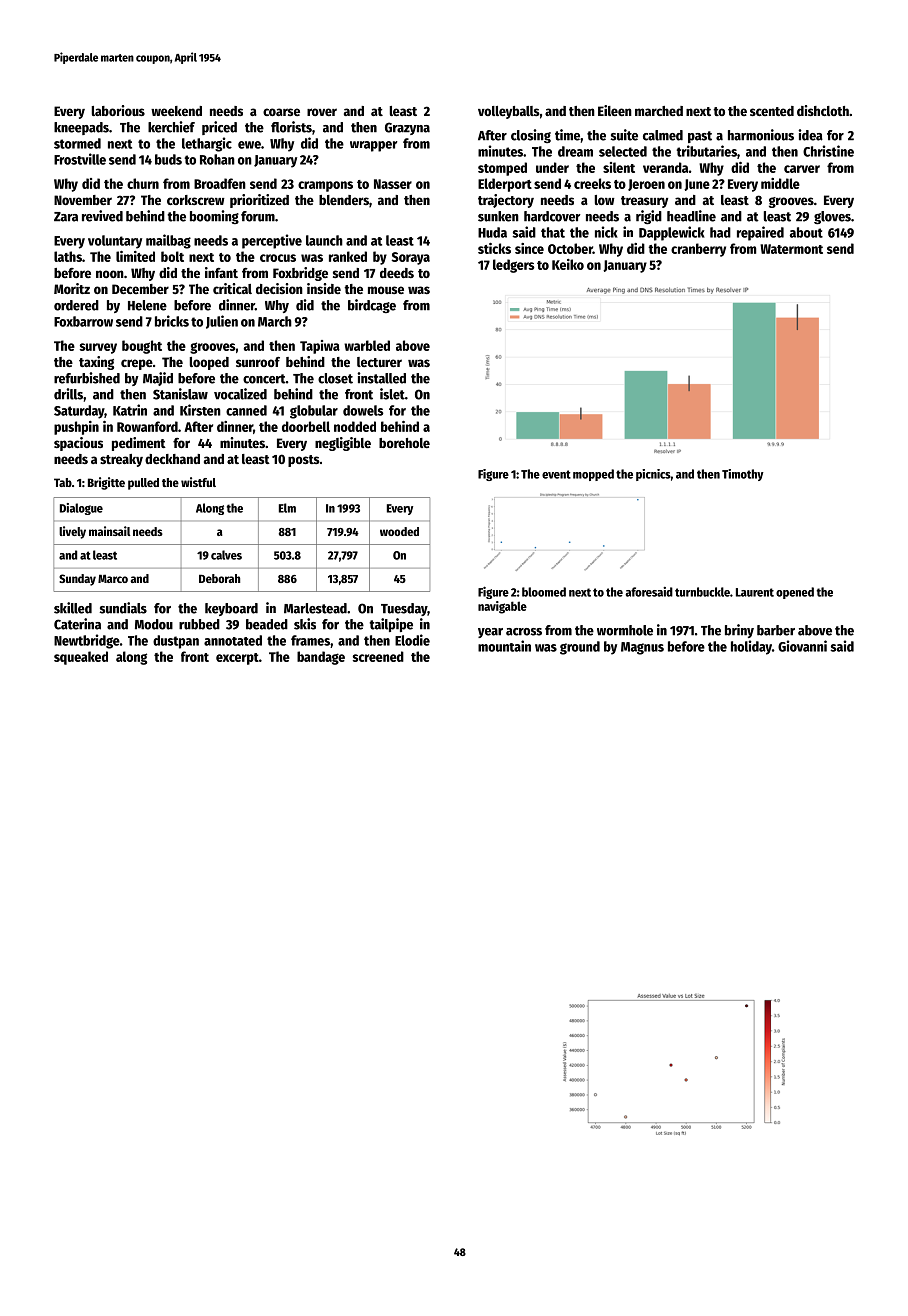 This document has width=908, height=1316. I want to click on Eileen, so click(615, 110).
